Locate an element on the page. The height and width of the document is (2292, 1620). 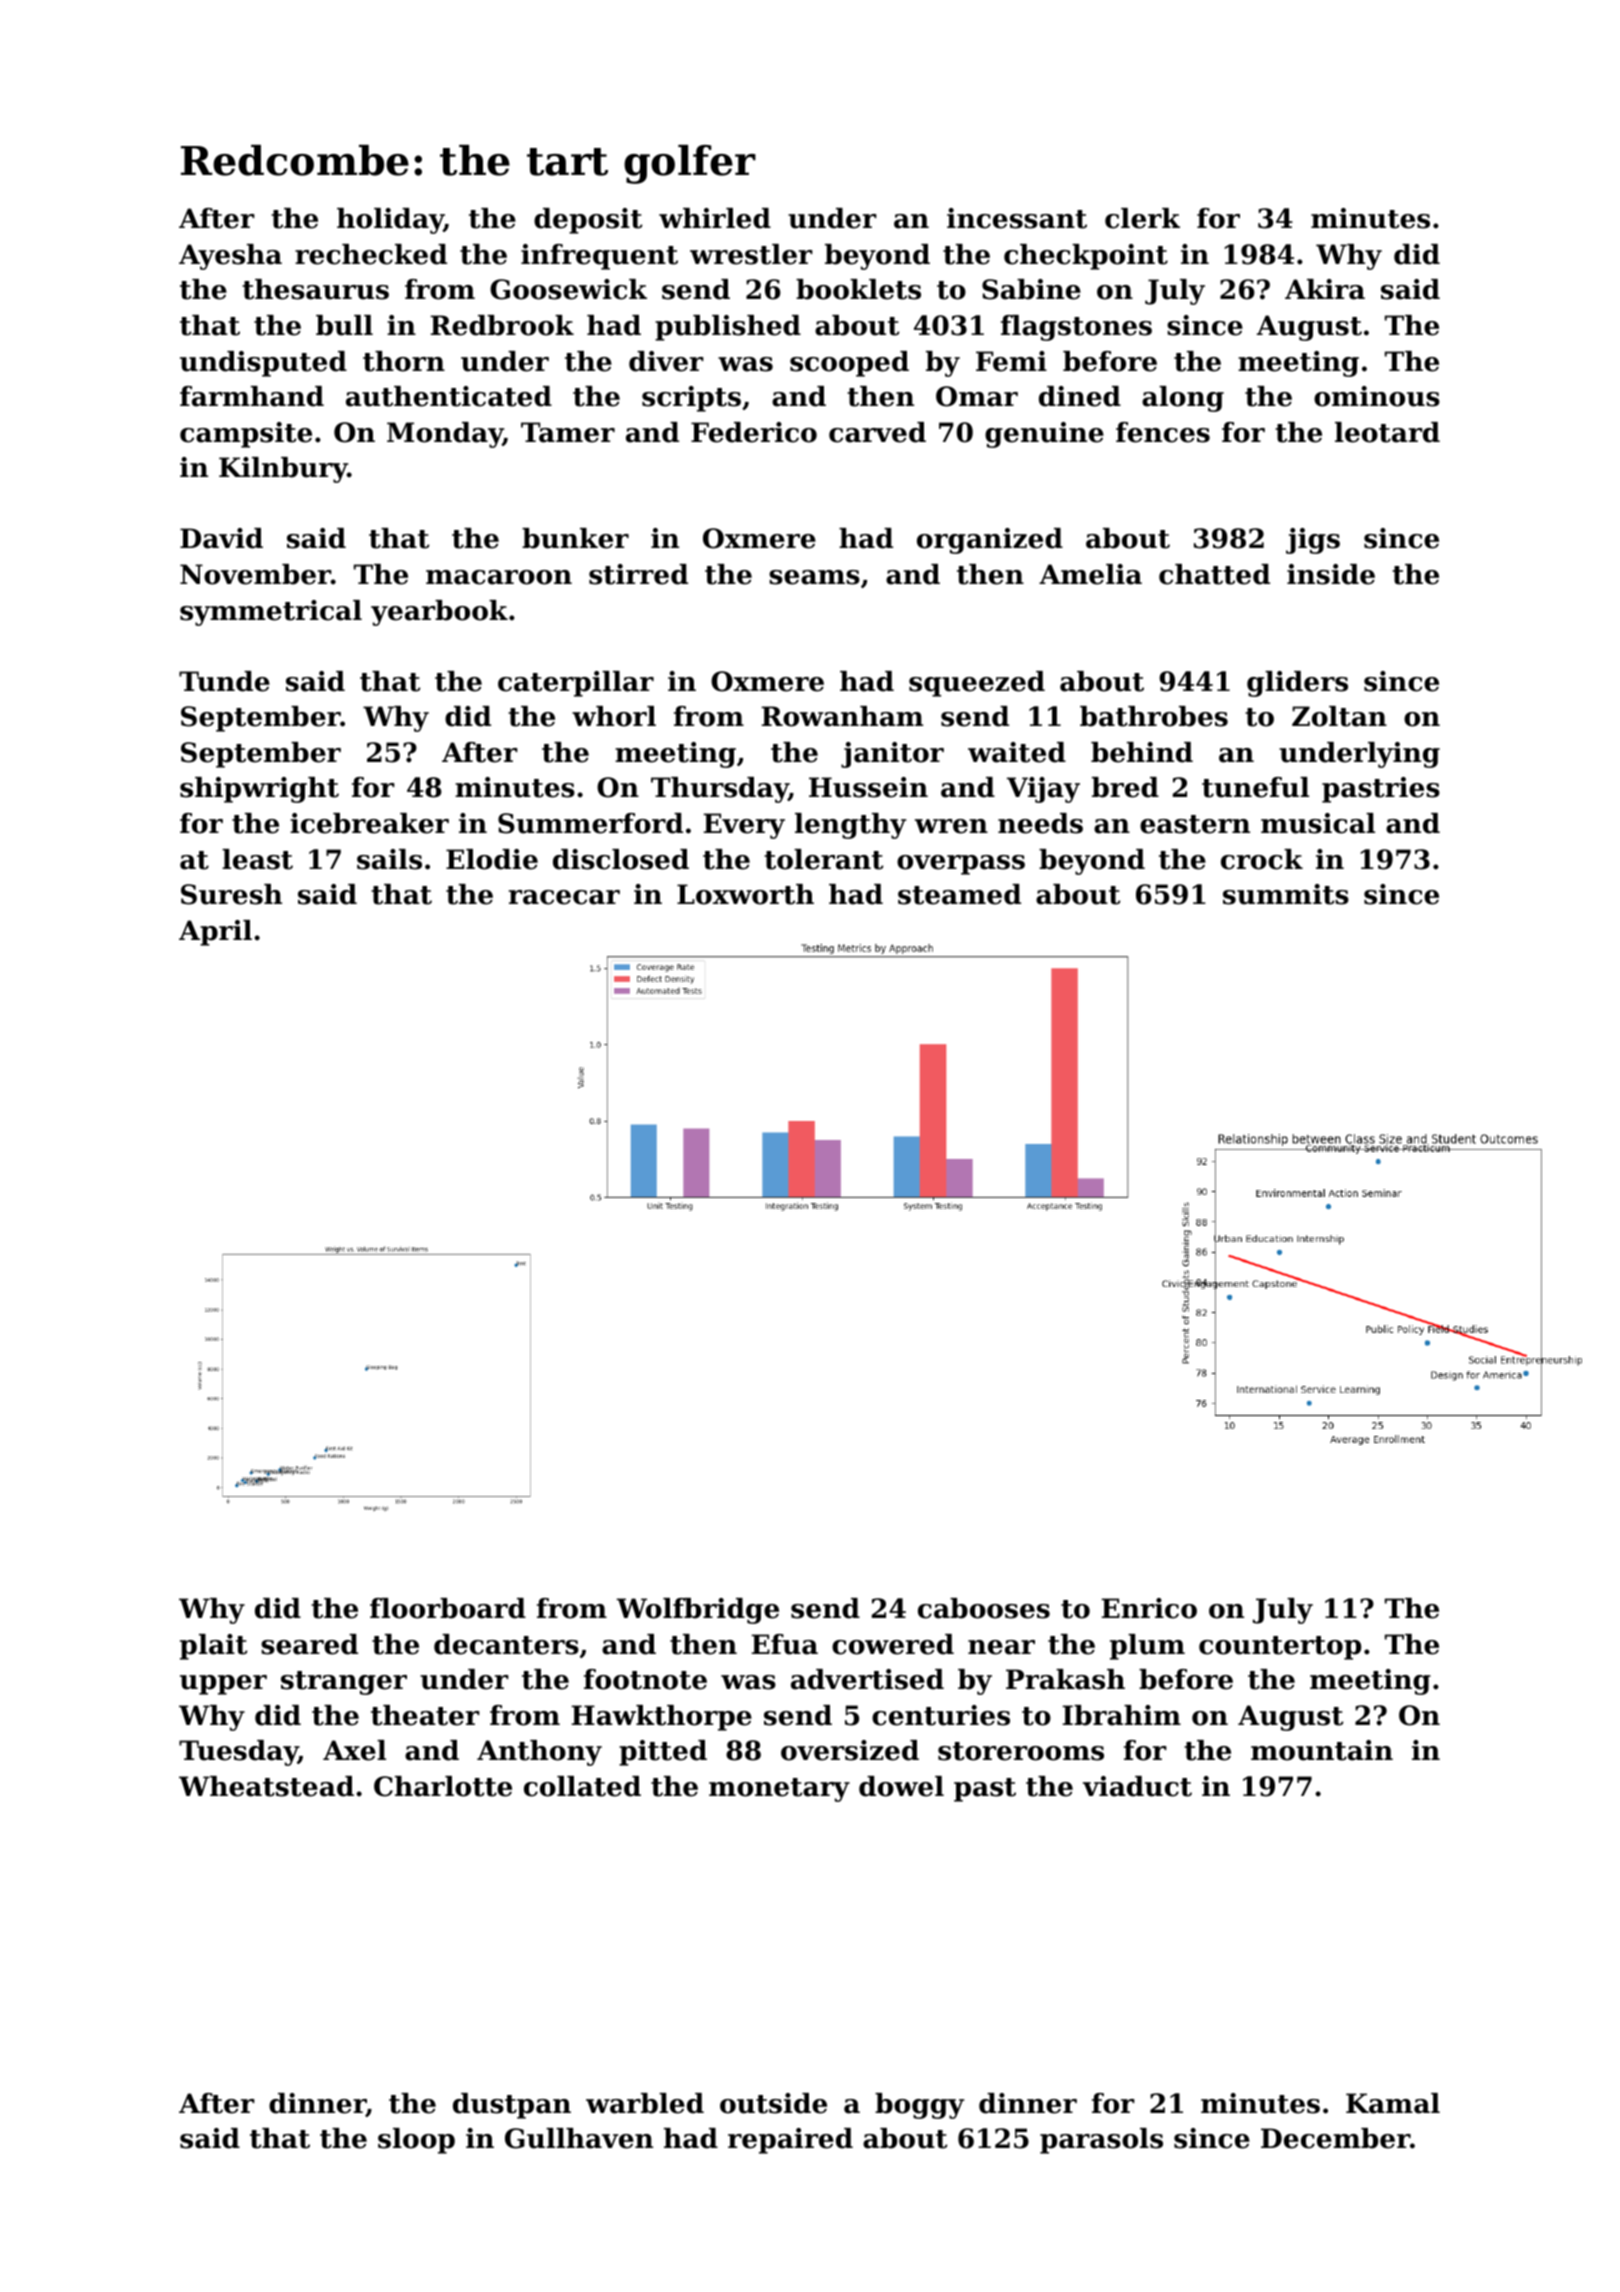
inside is located at coordinates (1331, 574).
